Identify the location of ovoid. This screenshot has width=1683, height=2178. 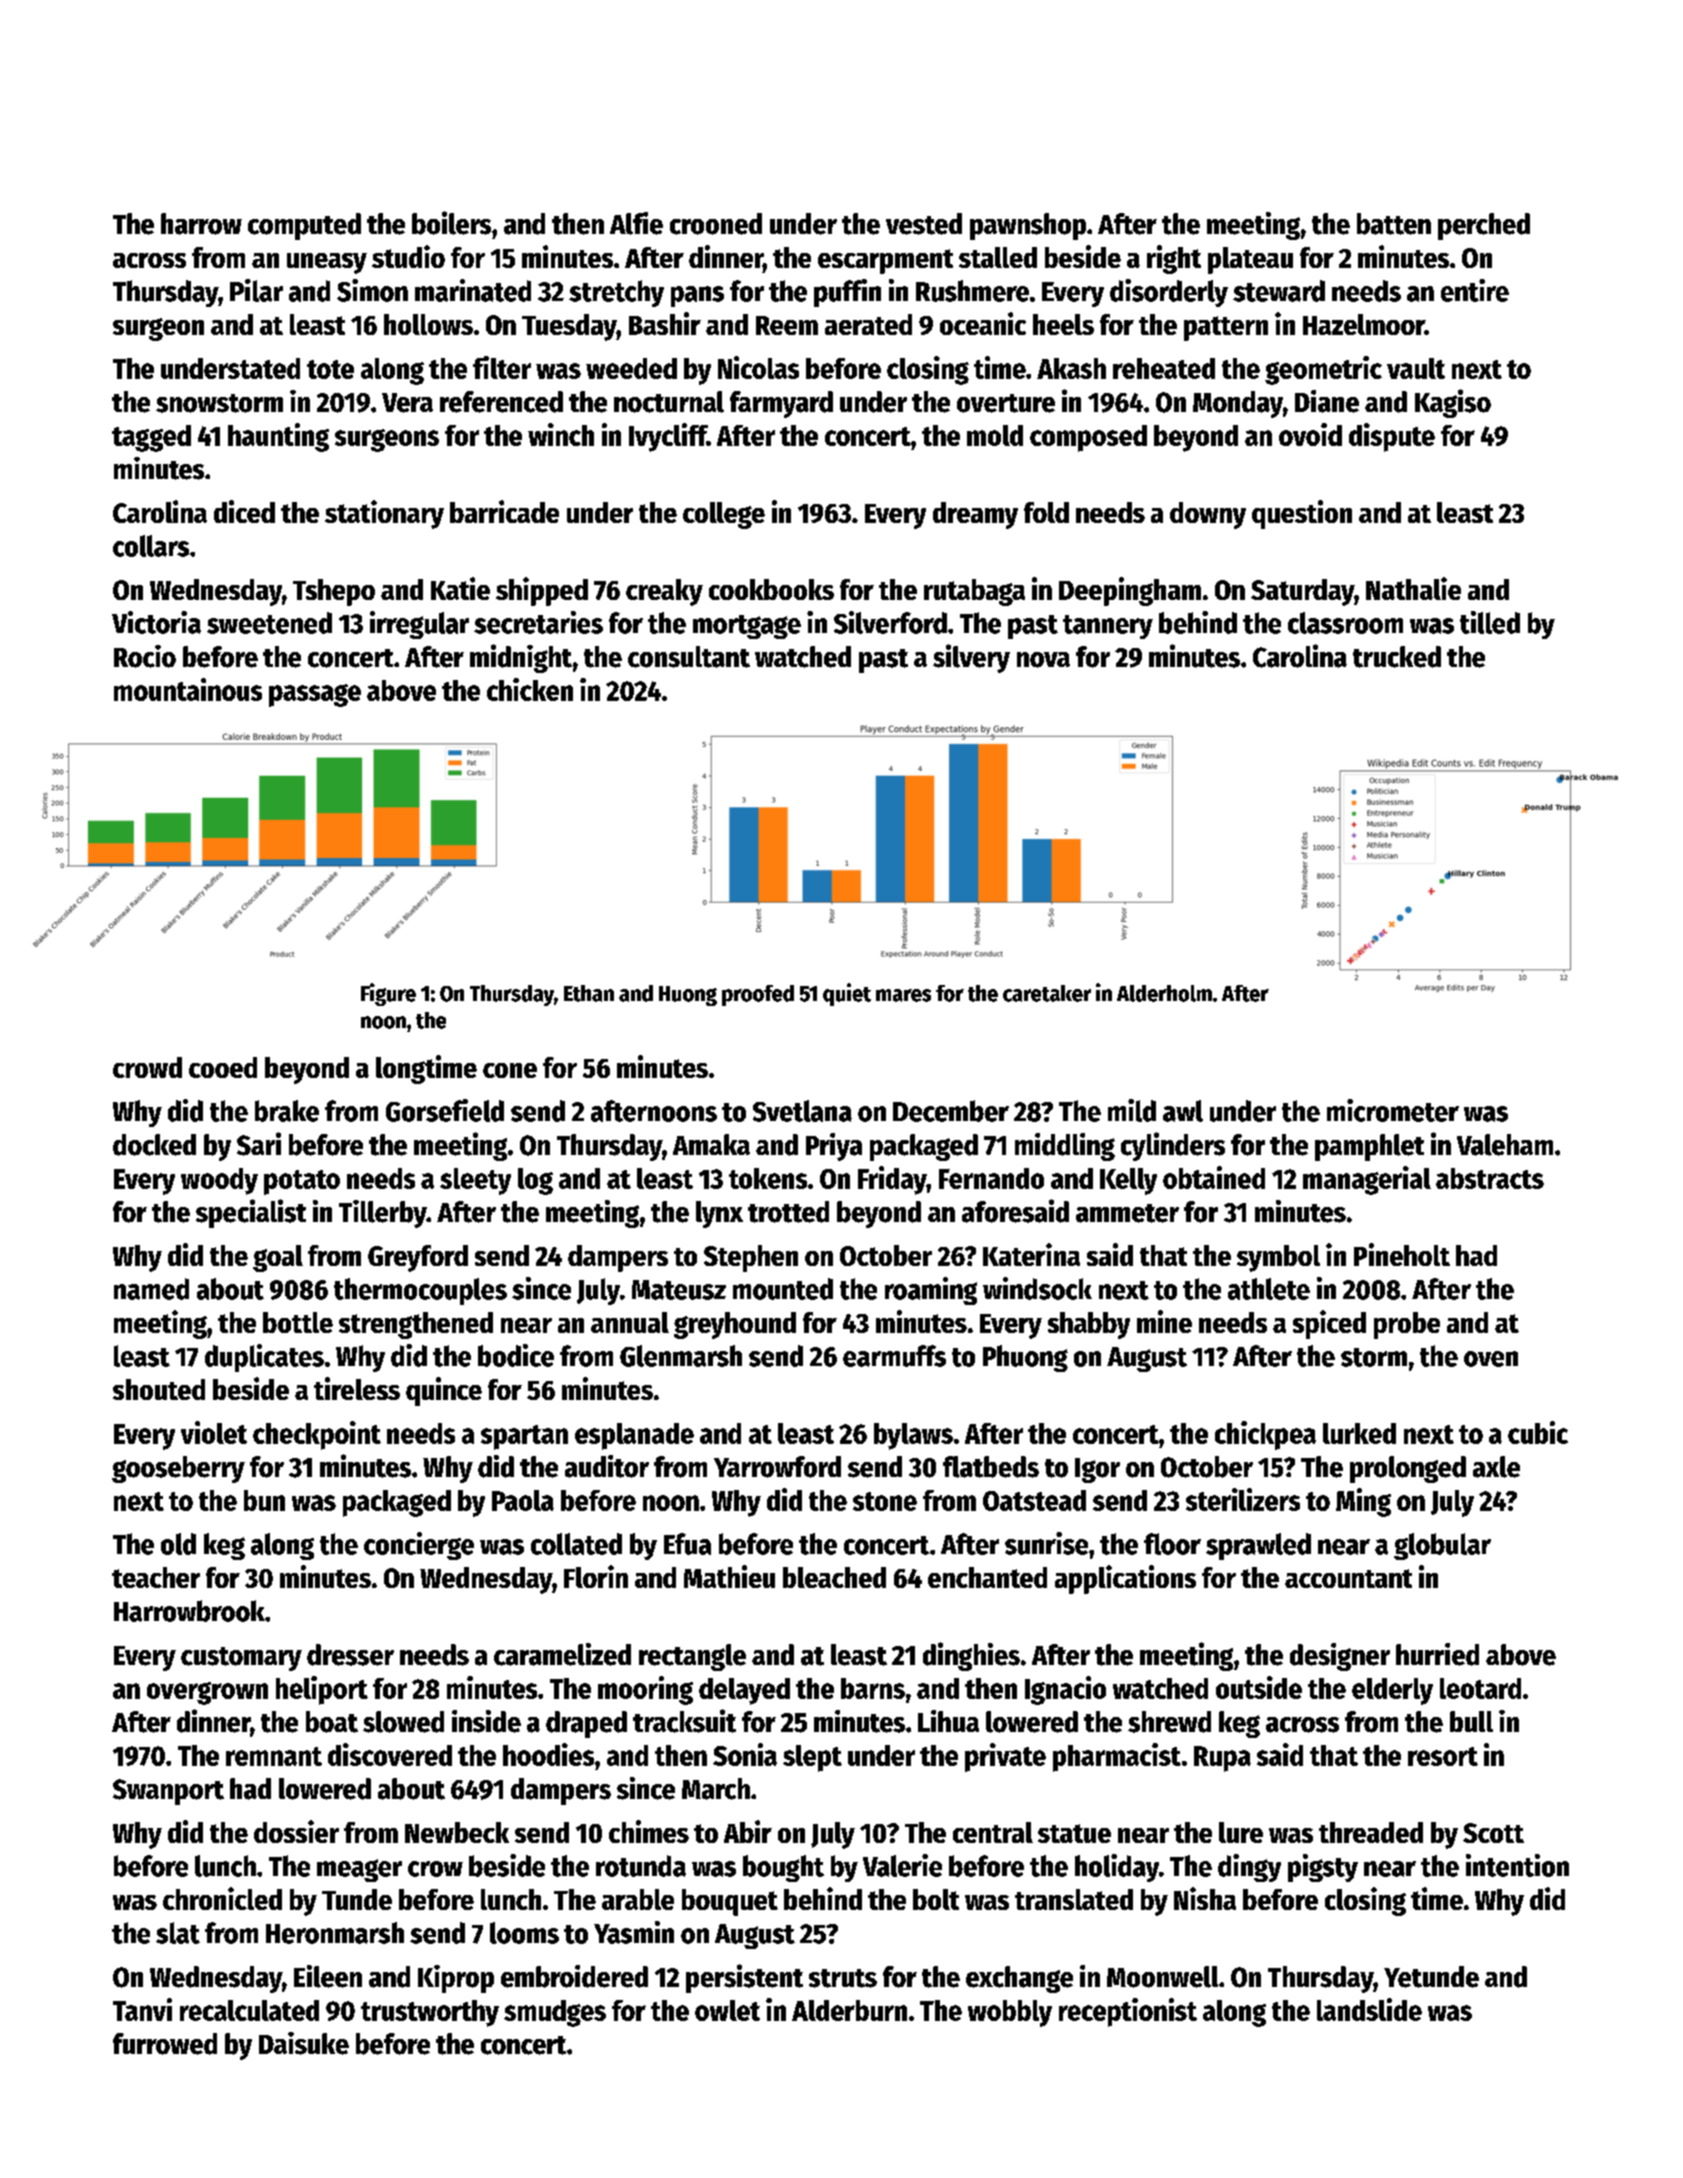
(1310, 434).
